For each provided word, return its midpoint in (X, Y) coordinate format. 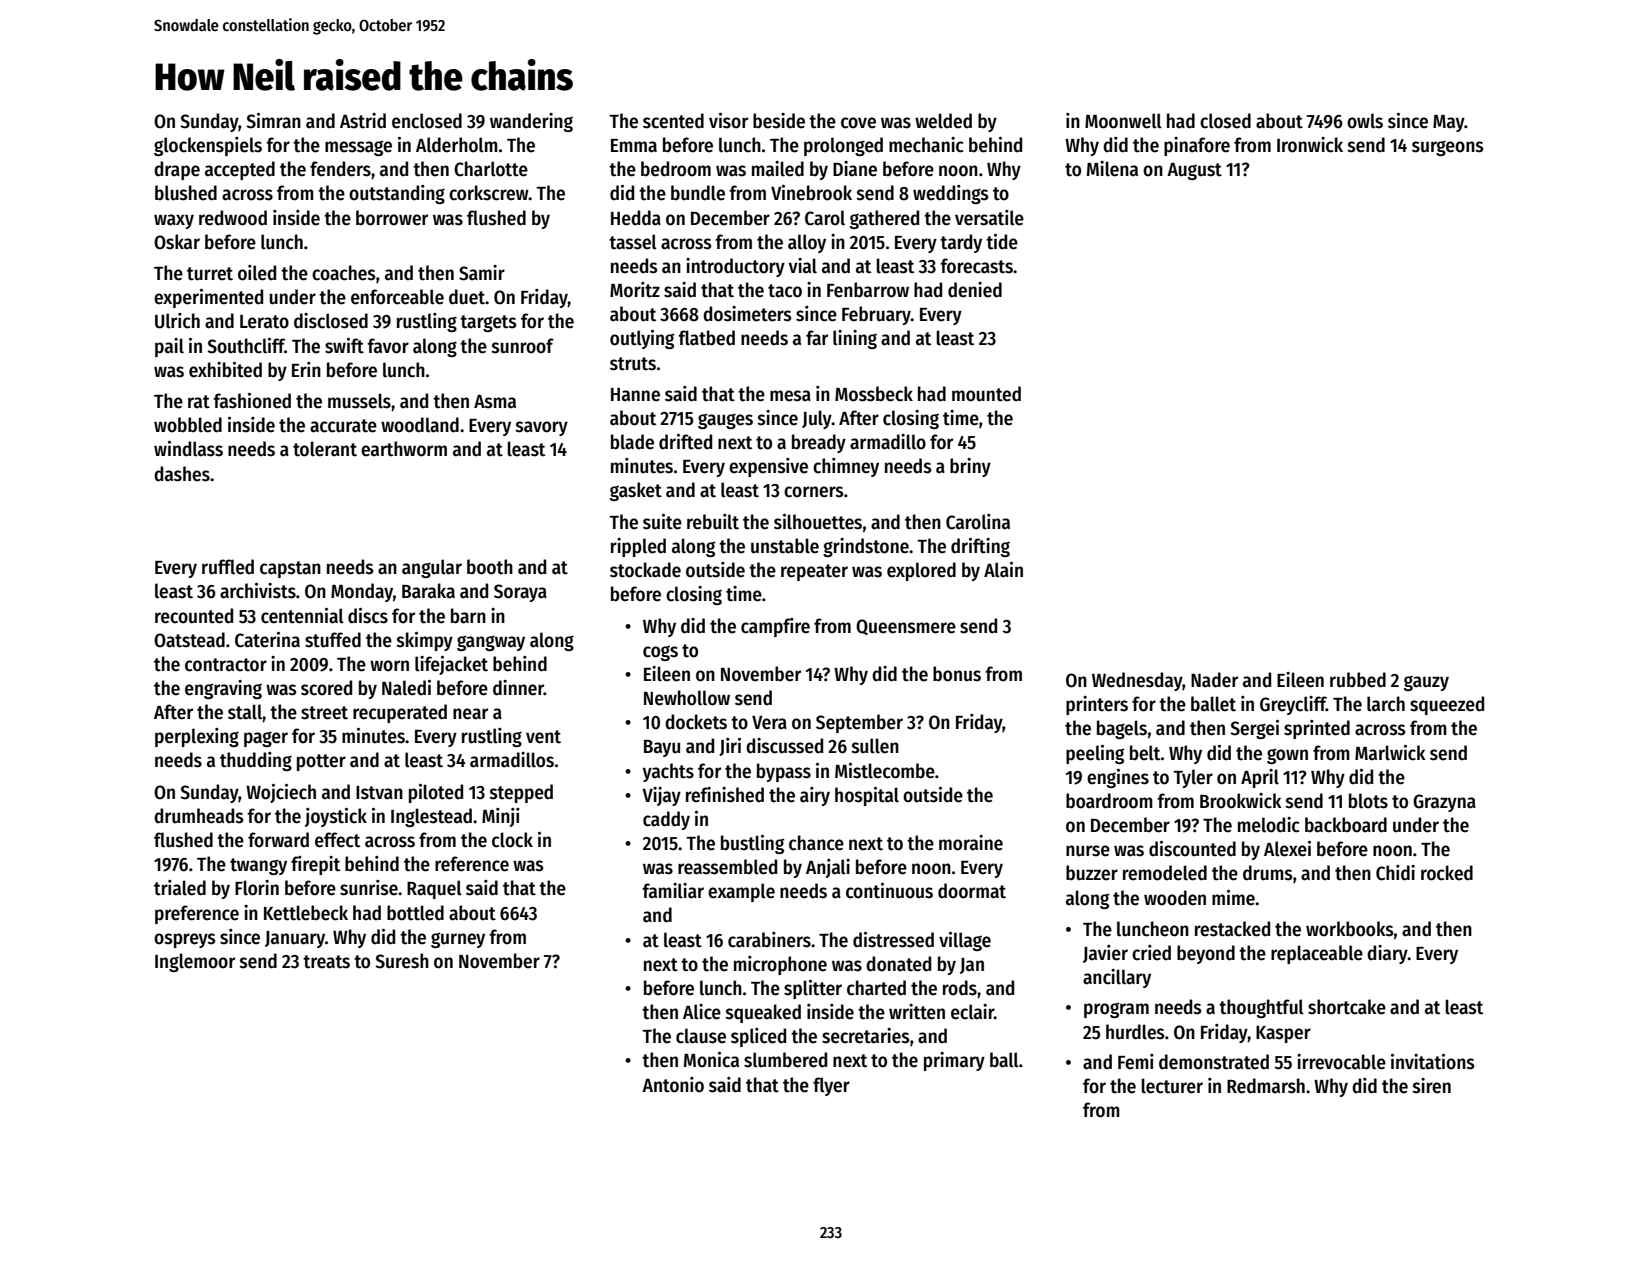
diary (1387, 954)
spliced (758, 1037)
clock (512, 840)
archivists (258, 591)
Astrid (363, 121)
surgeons (1447, 148)
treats (326, 962)
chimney (846, 467)
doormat (972, 891)
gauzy (1426, 683)
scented (673, 121)
